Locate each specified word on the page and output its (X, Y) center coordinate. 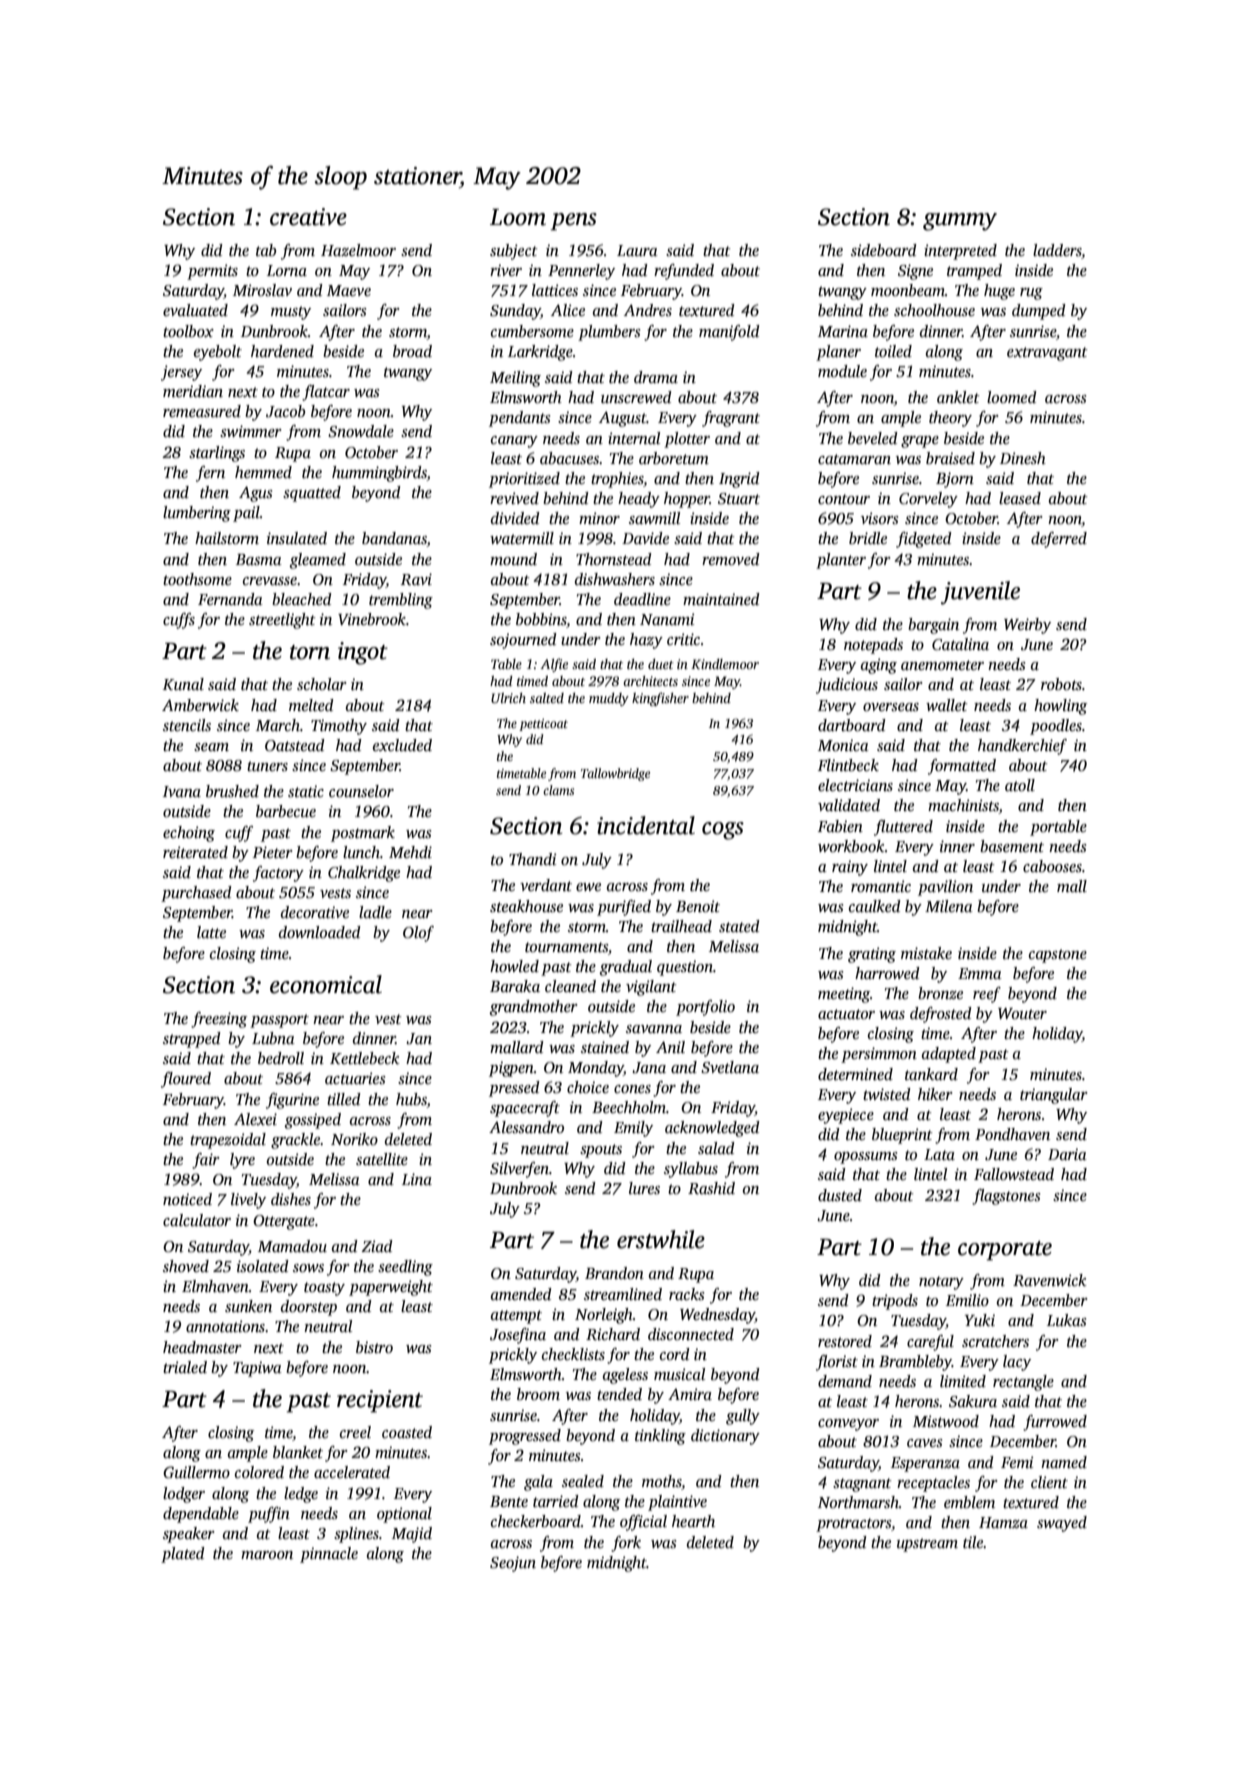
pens (574, 222)
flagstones (1006, 1197)
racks (687, 1294)
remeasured (202, 411)
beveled (873, 438)
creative (308, 217)
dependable (201, 1515)
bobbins (541, 619)
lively (248, 1201)
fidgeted (924, 540)
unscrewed (636, 397)
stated (739, 926)
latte (211, 932)
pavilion (945, 888)
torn (310, 652)
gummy (960, 222)
